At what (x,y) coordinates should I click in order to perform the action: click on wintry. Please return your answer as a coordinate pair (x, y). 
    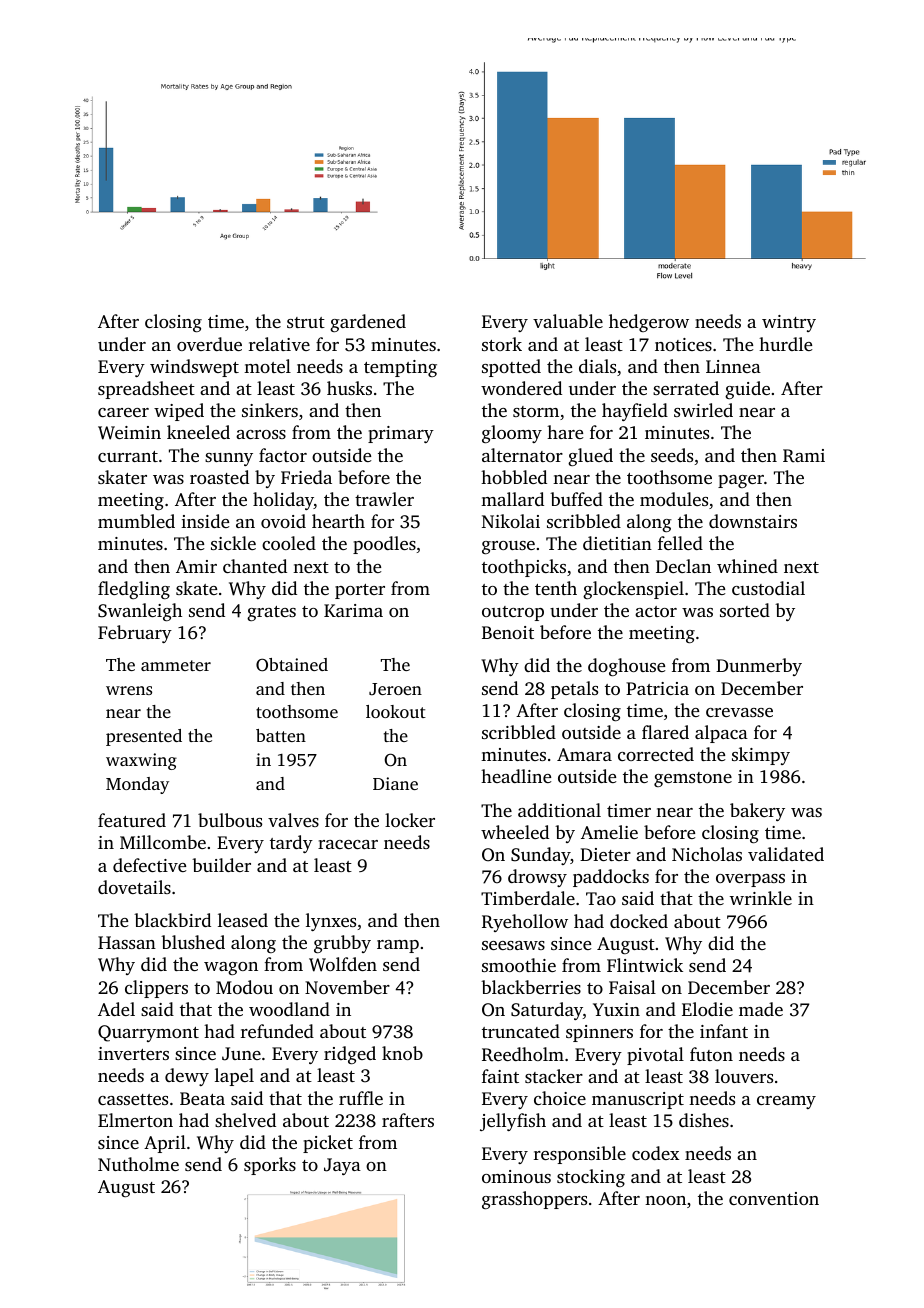
    Looking at the image, I should click on (789, 323).
